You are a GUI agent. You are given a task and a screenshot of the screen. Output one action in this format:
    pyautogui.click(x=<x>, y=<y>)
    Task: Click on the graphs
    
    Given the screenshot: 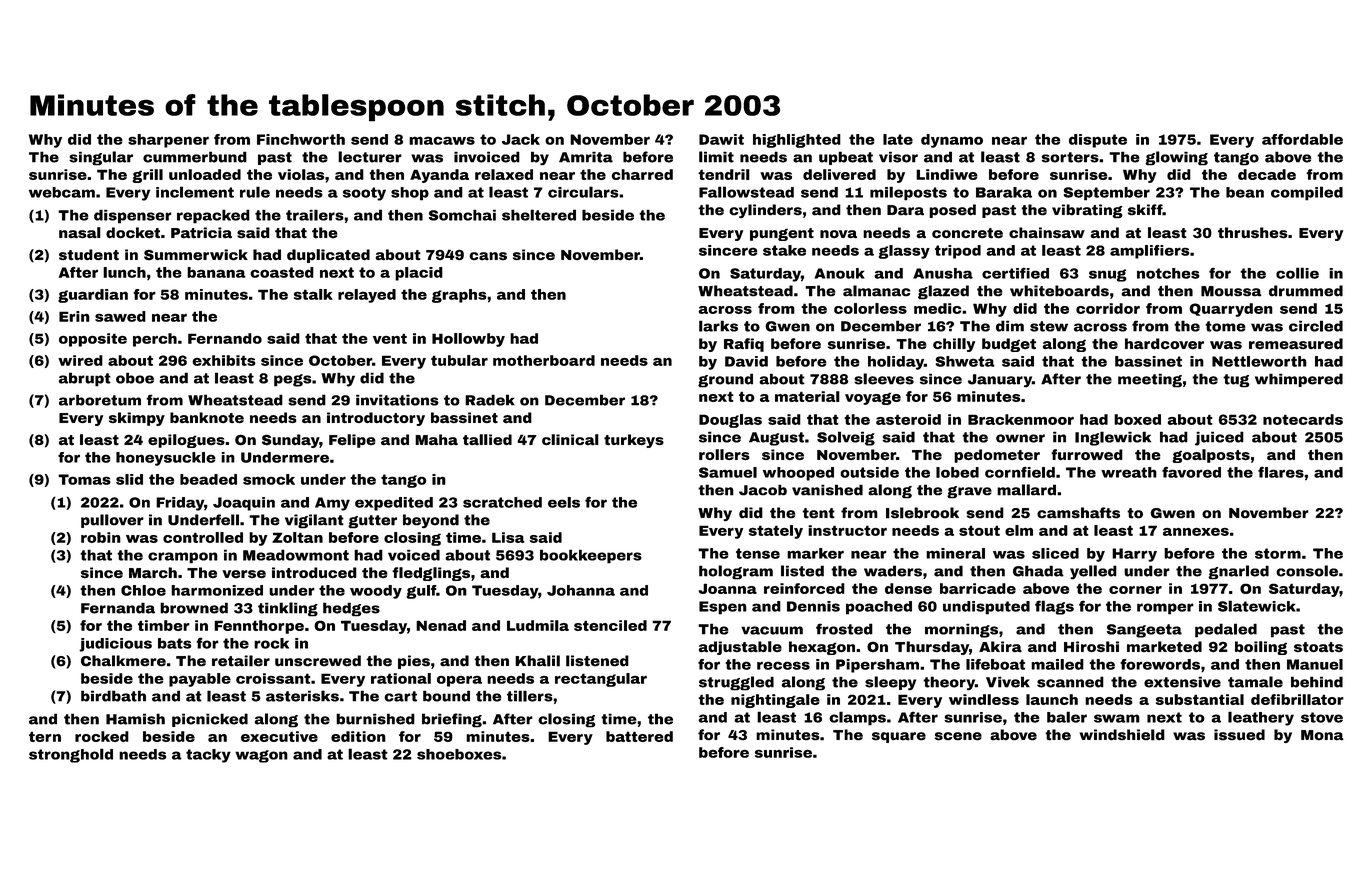 What is the action you would take?
    pyautogui.click(x=459, y=296)
